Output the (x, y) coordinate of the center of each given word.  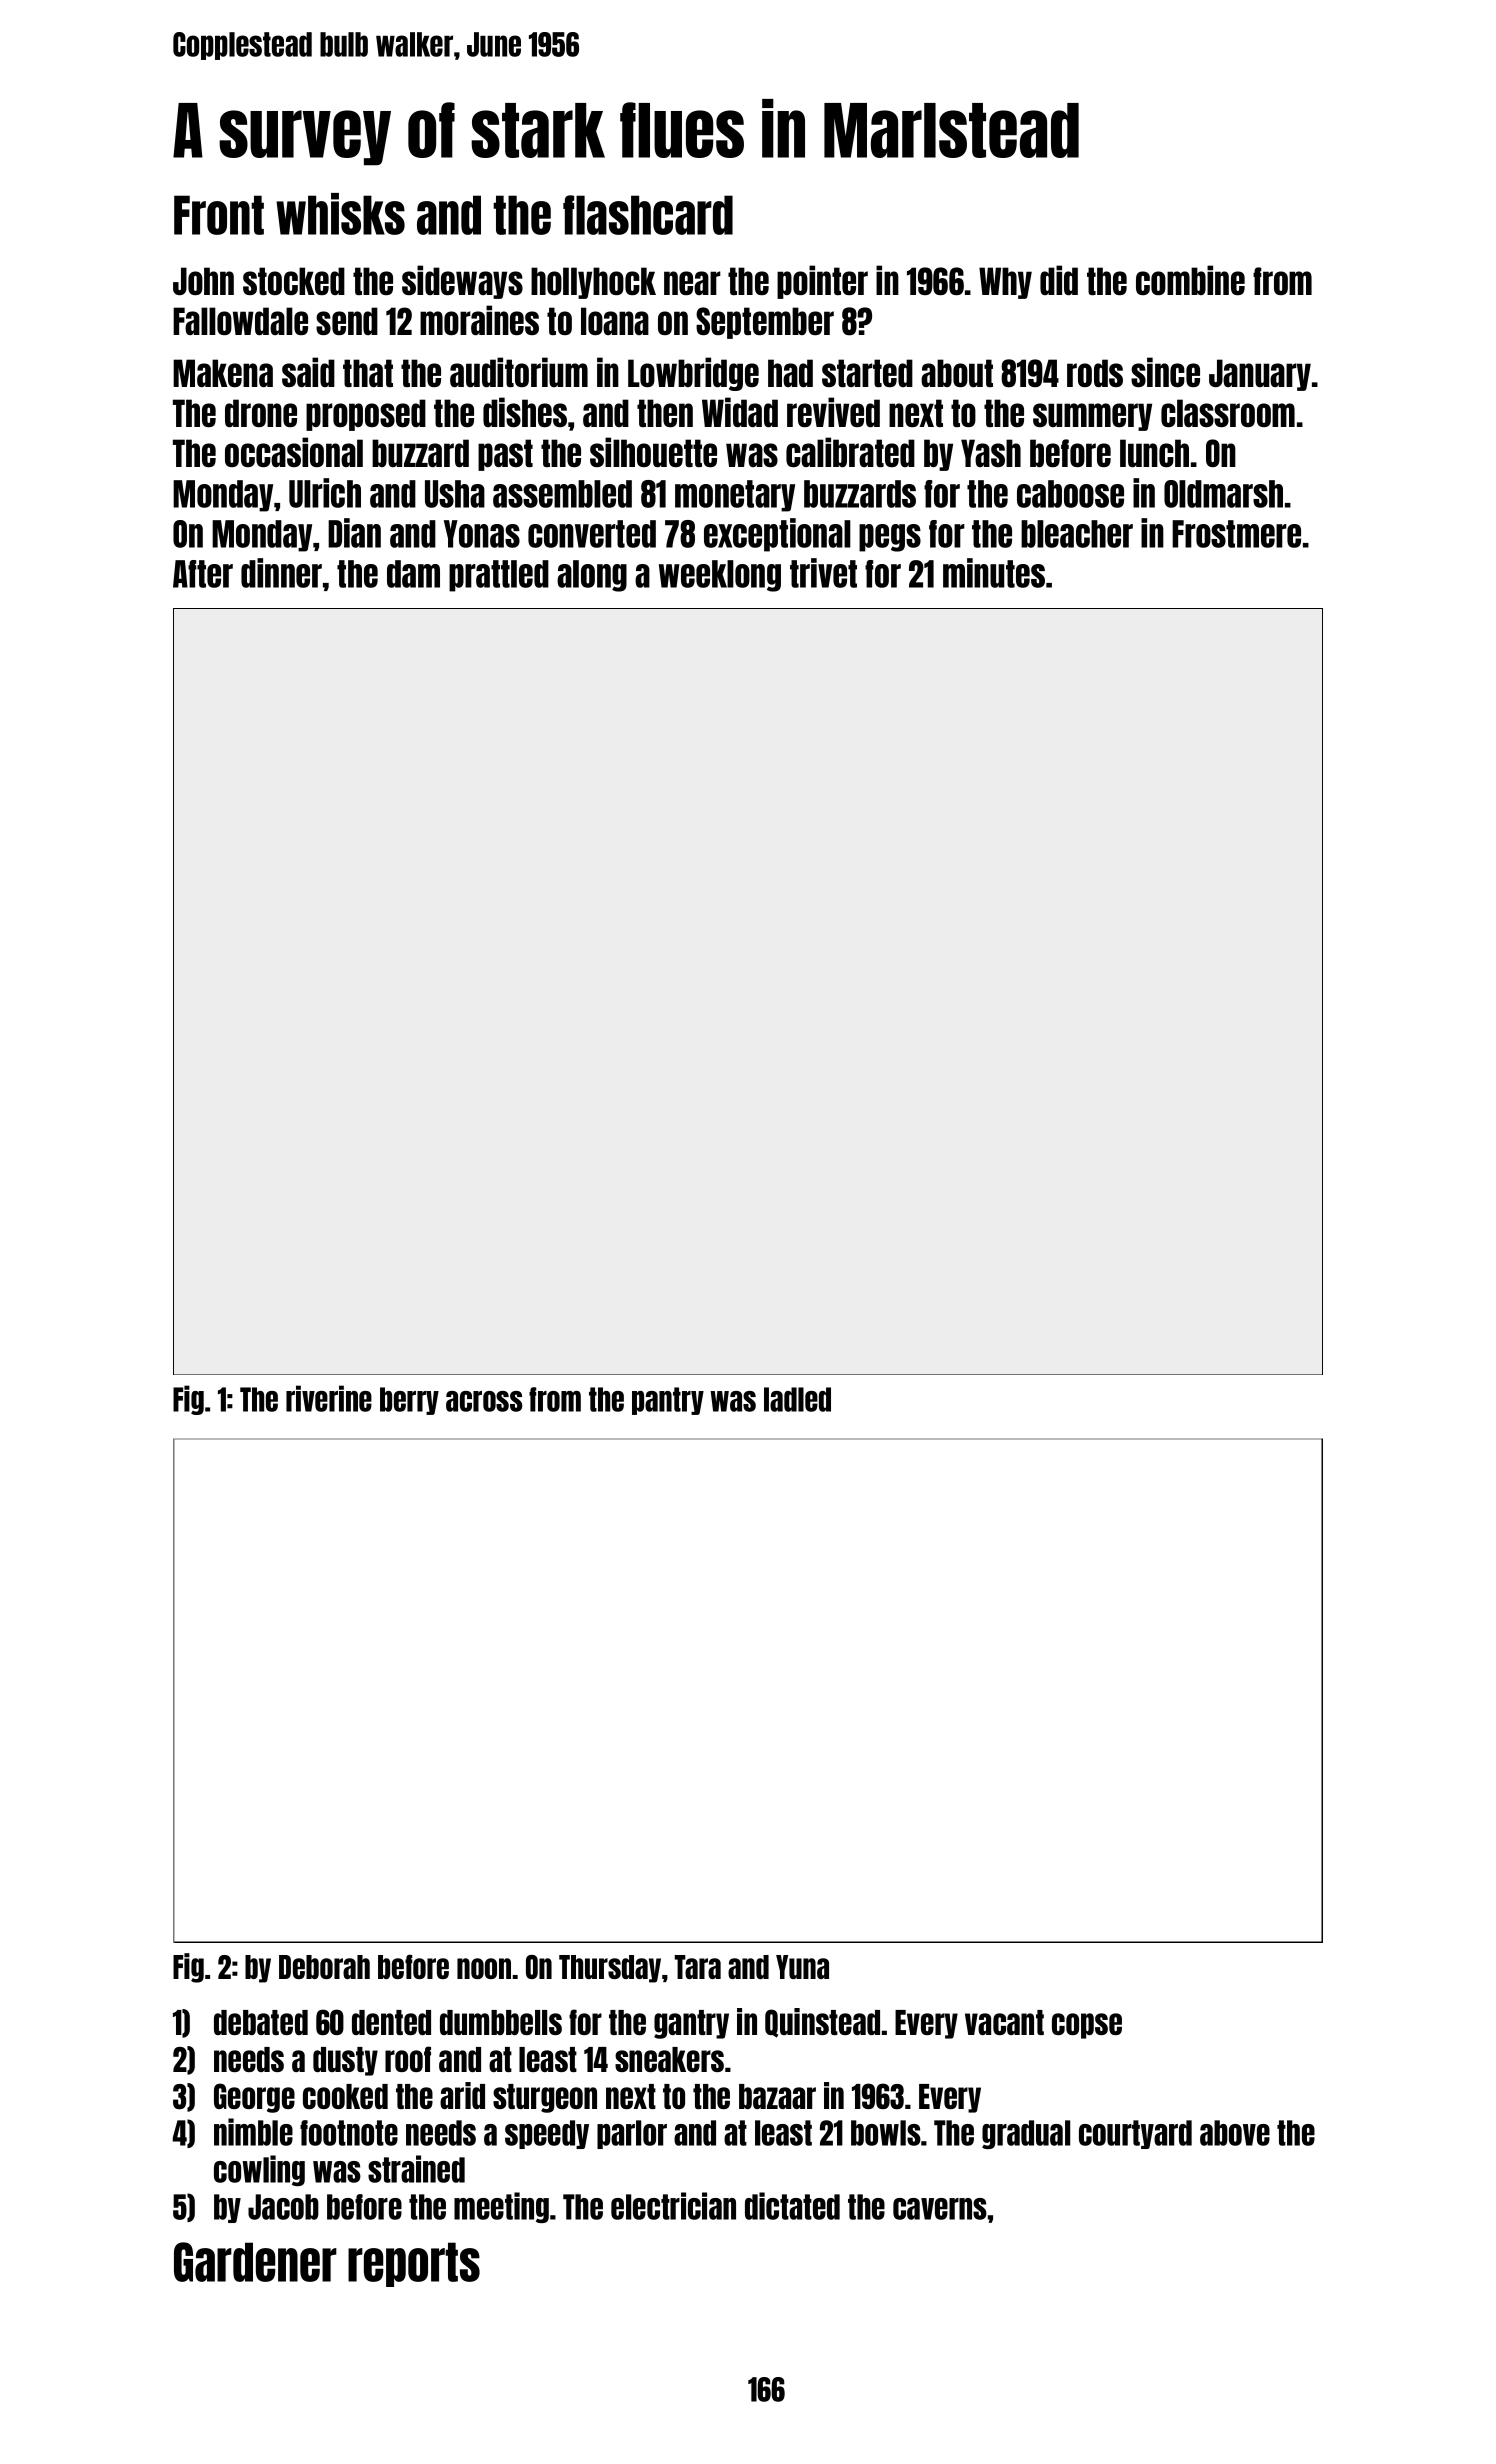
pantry (668, 1401)
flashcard (648, 215)
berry (409, 1401)
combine (1190, 280)
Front (219, 215)
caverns (940, 2209)
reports (414, 2264)
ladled (797, 1399)
